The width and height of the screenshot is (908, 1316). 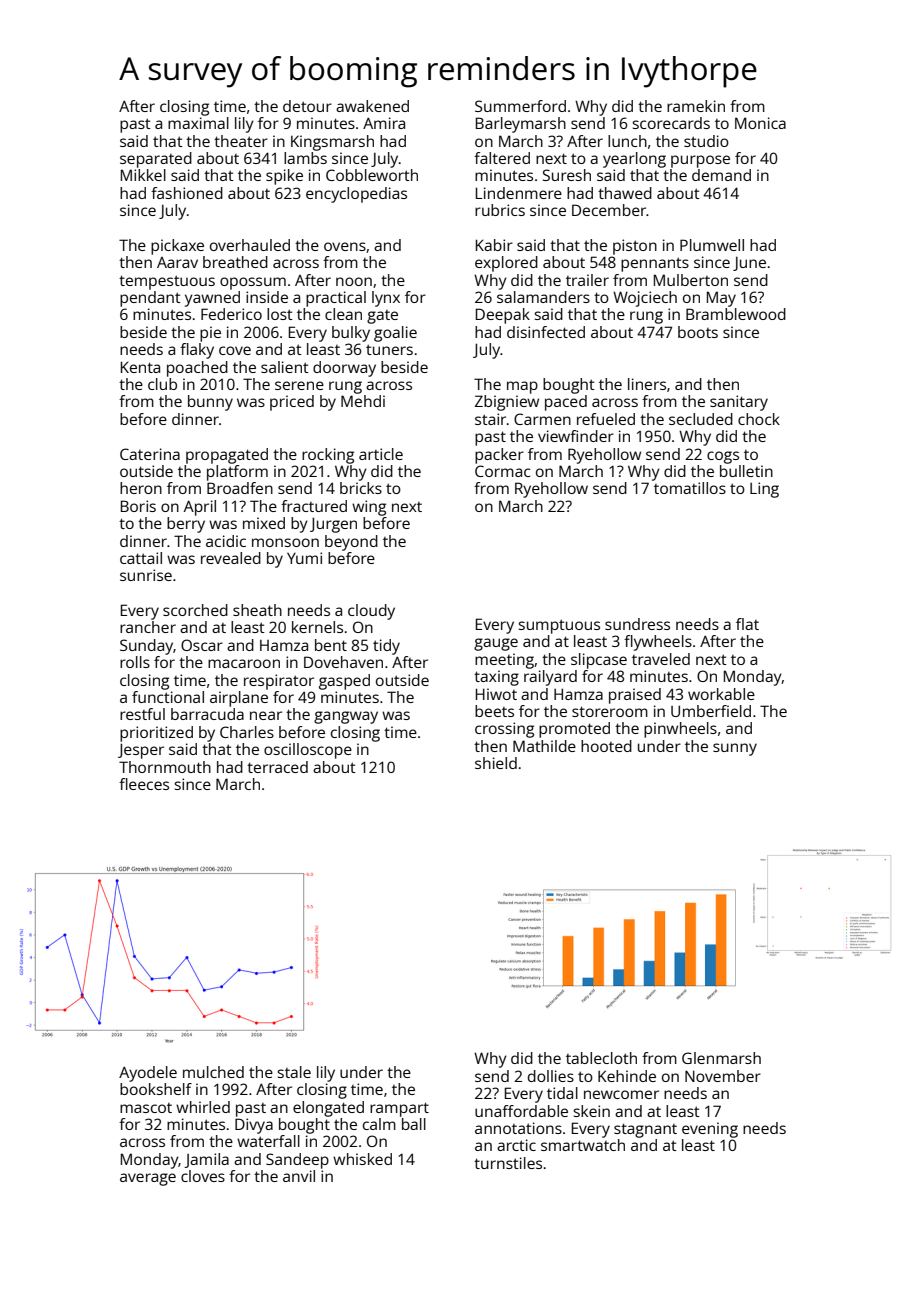 What do you see at coordinates (559, 626) in the screenshot?
I see `sumptuous` at bounding box center [559, 626].
